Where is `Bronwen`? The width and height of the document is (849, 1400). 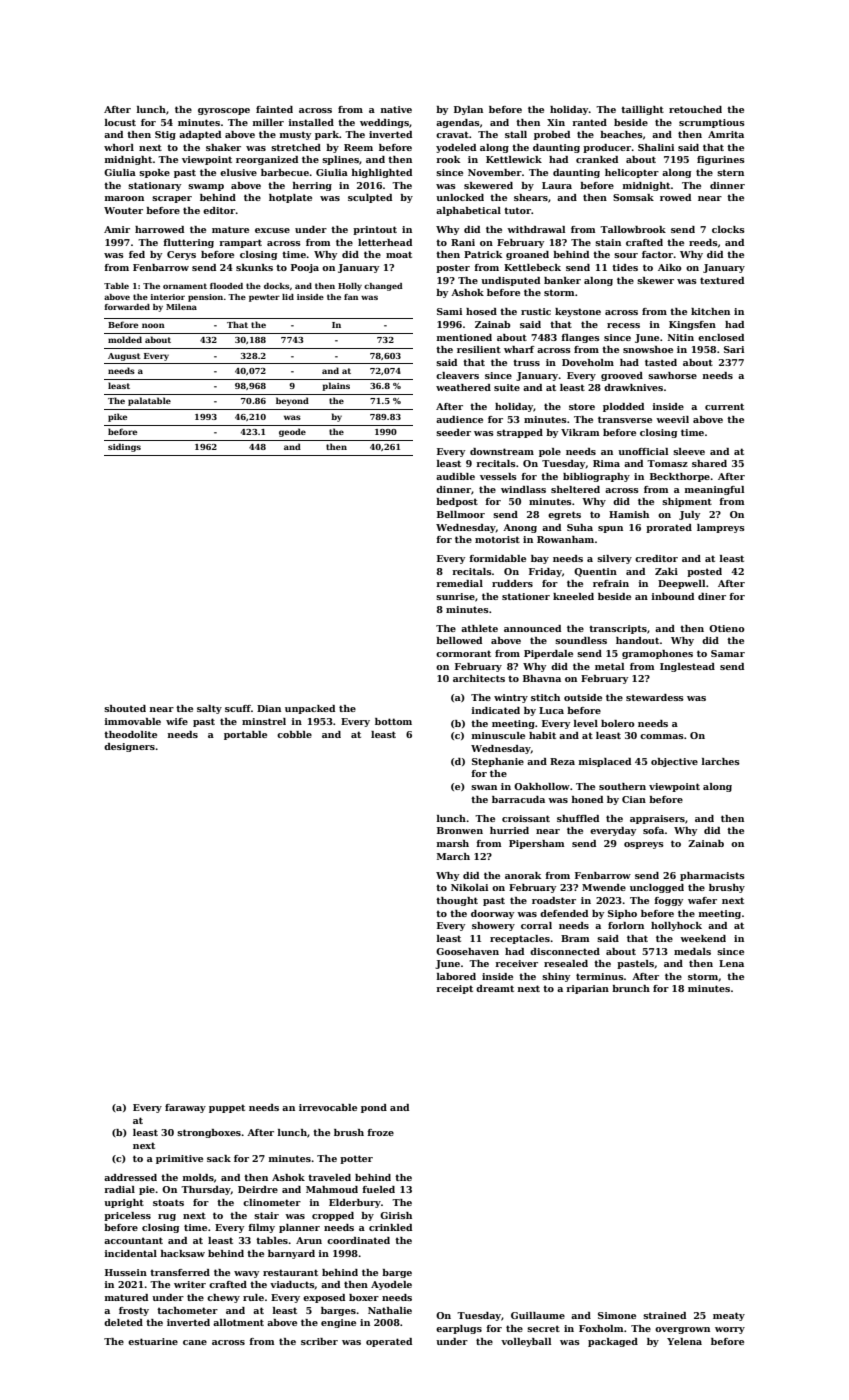
Bronwen is located at coordinates (460, 830).
